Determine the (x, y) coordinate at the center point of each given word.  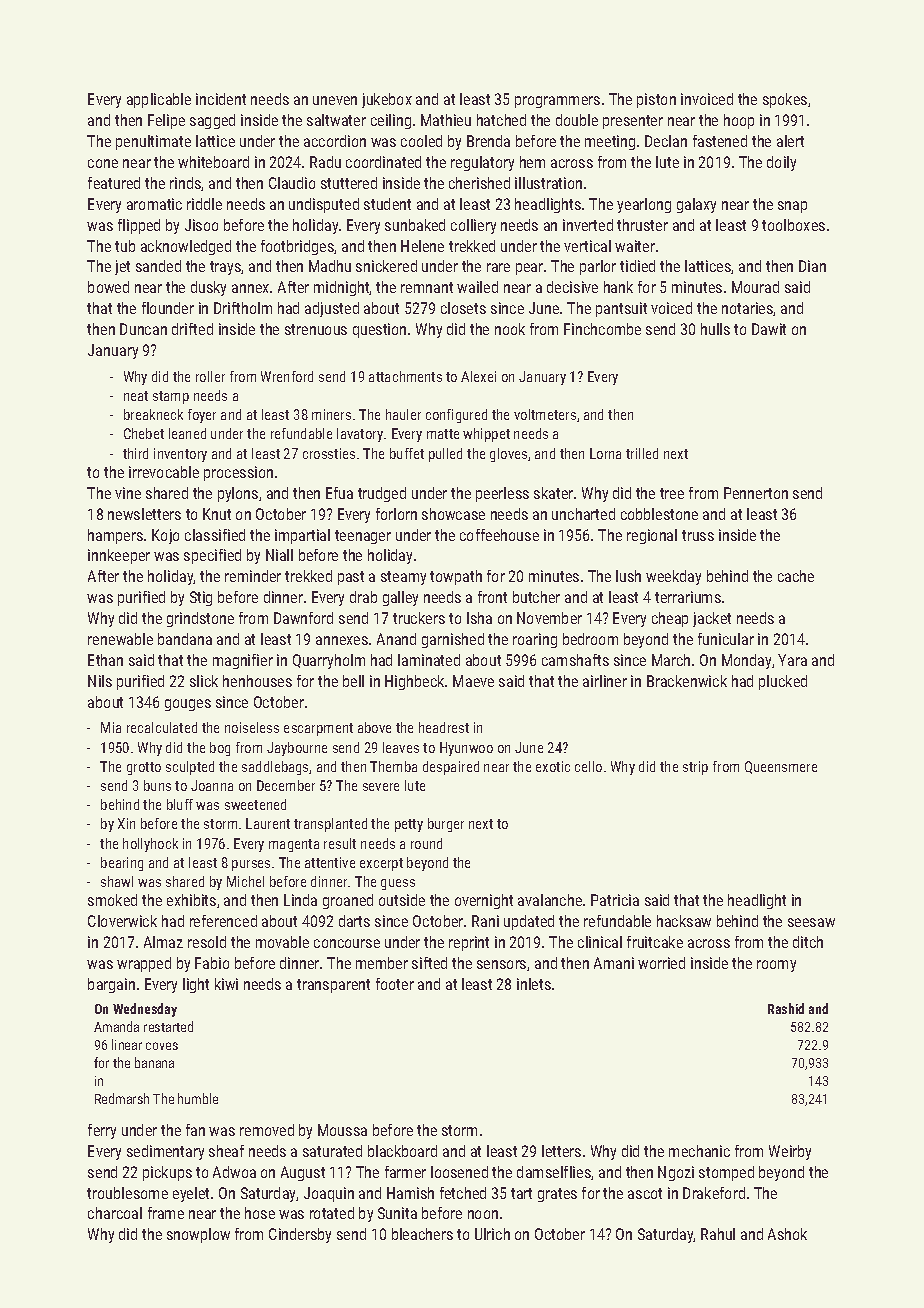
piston (656, 100)
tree (672, 493)
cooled (421, 141)
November (549, 618)
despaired (451, 768)
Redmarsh (122, 1098)
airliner (605, 681)
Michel (245, 881)
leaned (187, 433)
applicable (159, 100)
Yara (792, 660)
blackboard (402, 1151)
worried (661, 963)
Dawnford (303, 618)
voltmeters (545, 414)
